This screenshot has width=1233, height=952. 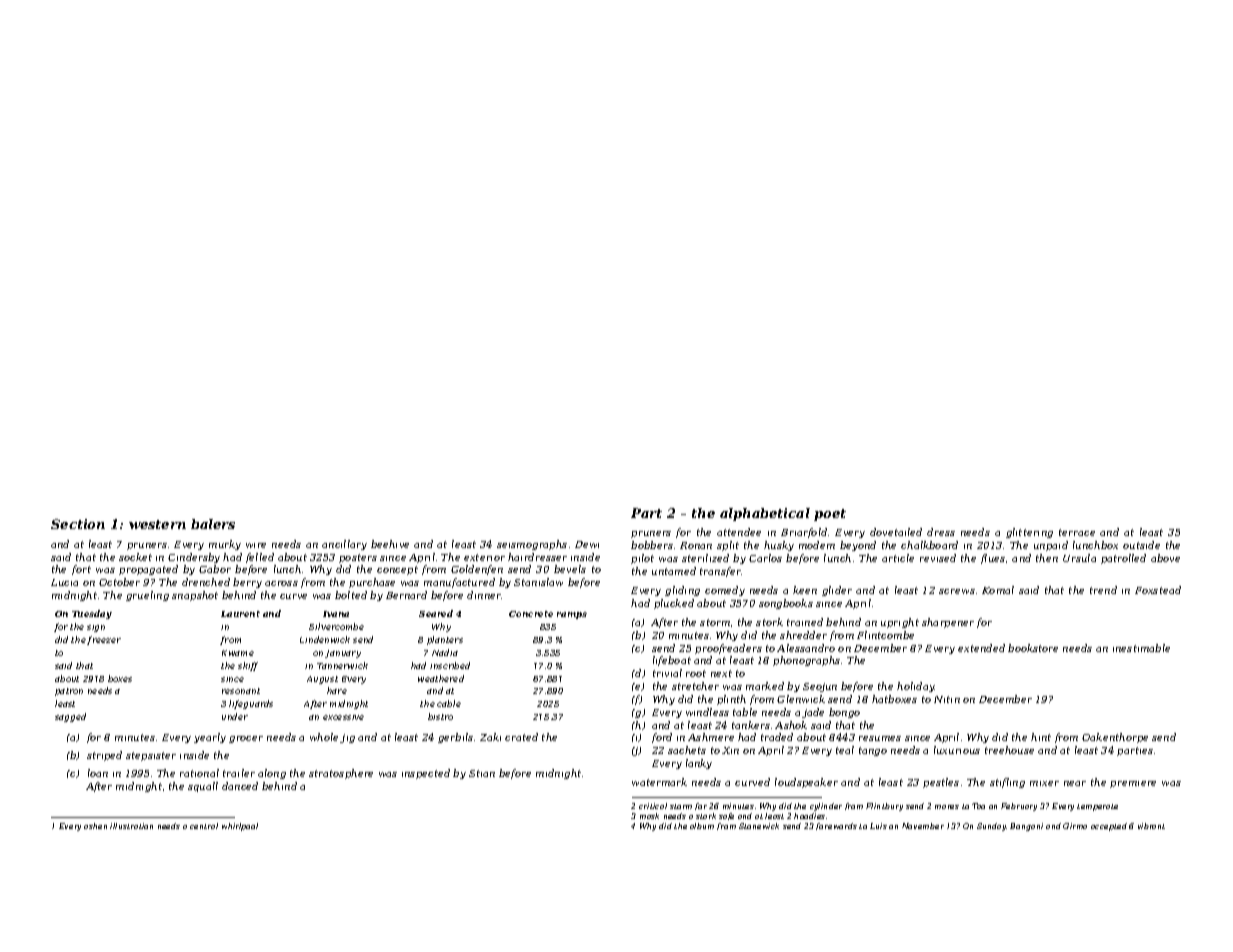 What do you see at coordinates (157, 524) in the screenshot?
I see `western` at bounding box center [157, 524].
